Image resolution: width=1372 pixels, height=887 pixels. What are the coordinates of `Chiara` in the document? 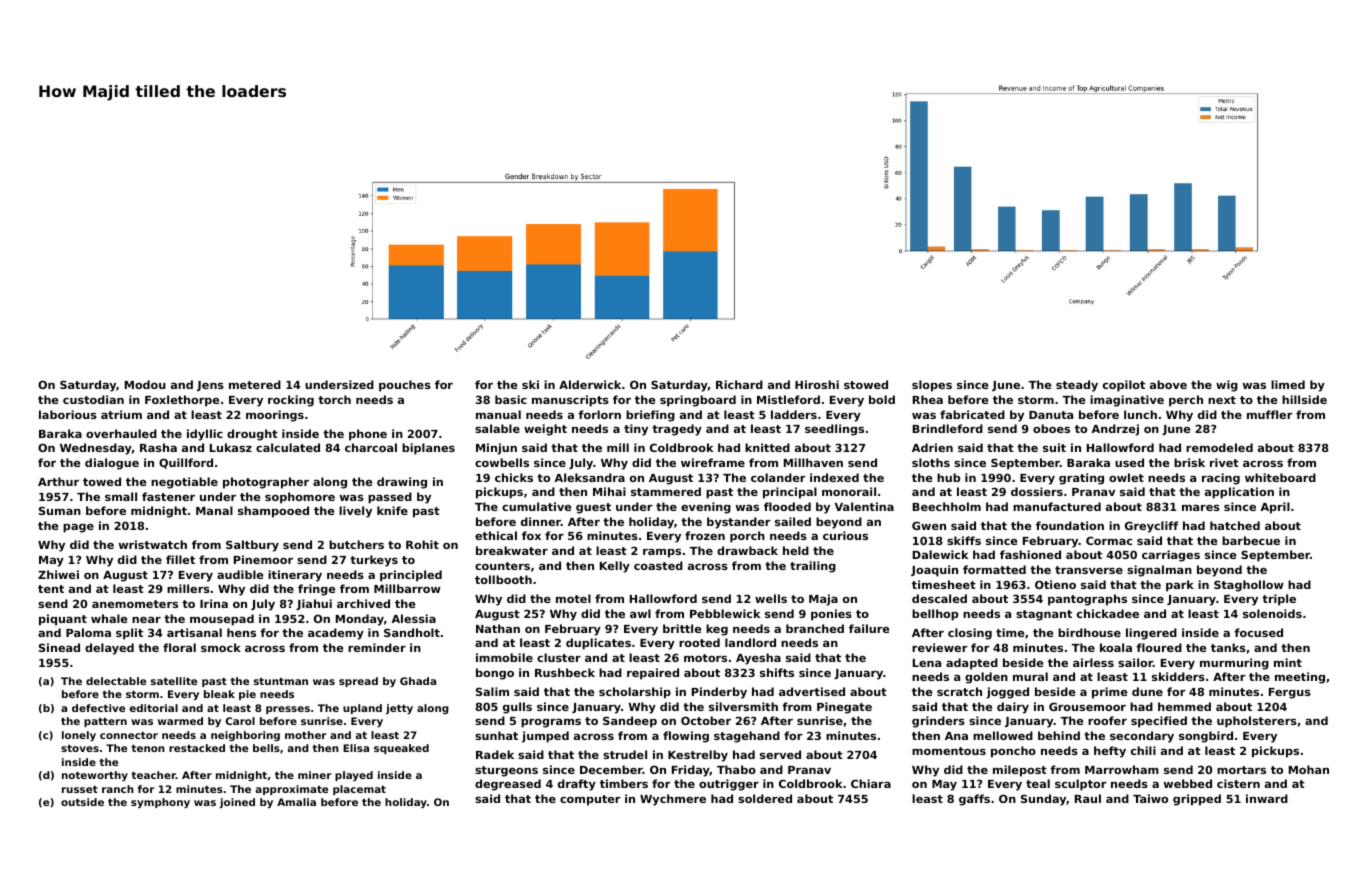 It's located at (871, 783).
